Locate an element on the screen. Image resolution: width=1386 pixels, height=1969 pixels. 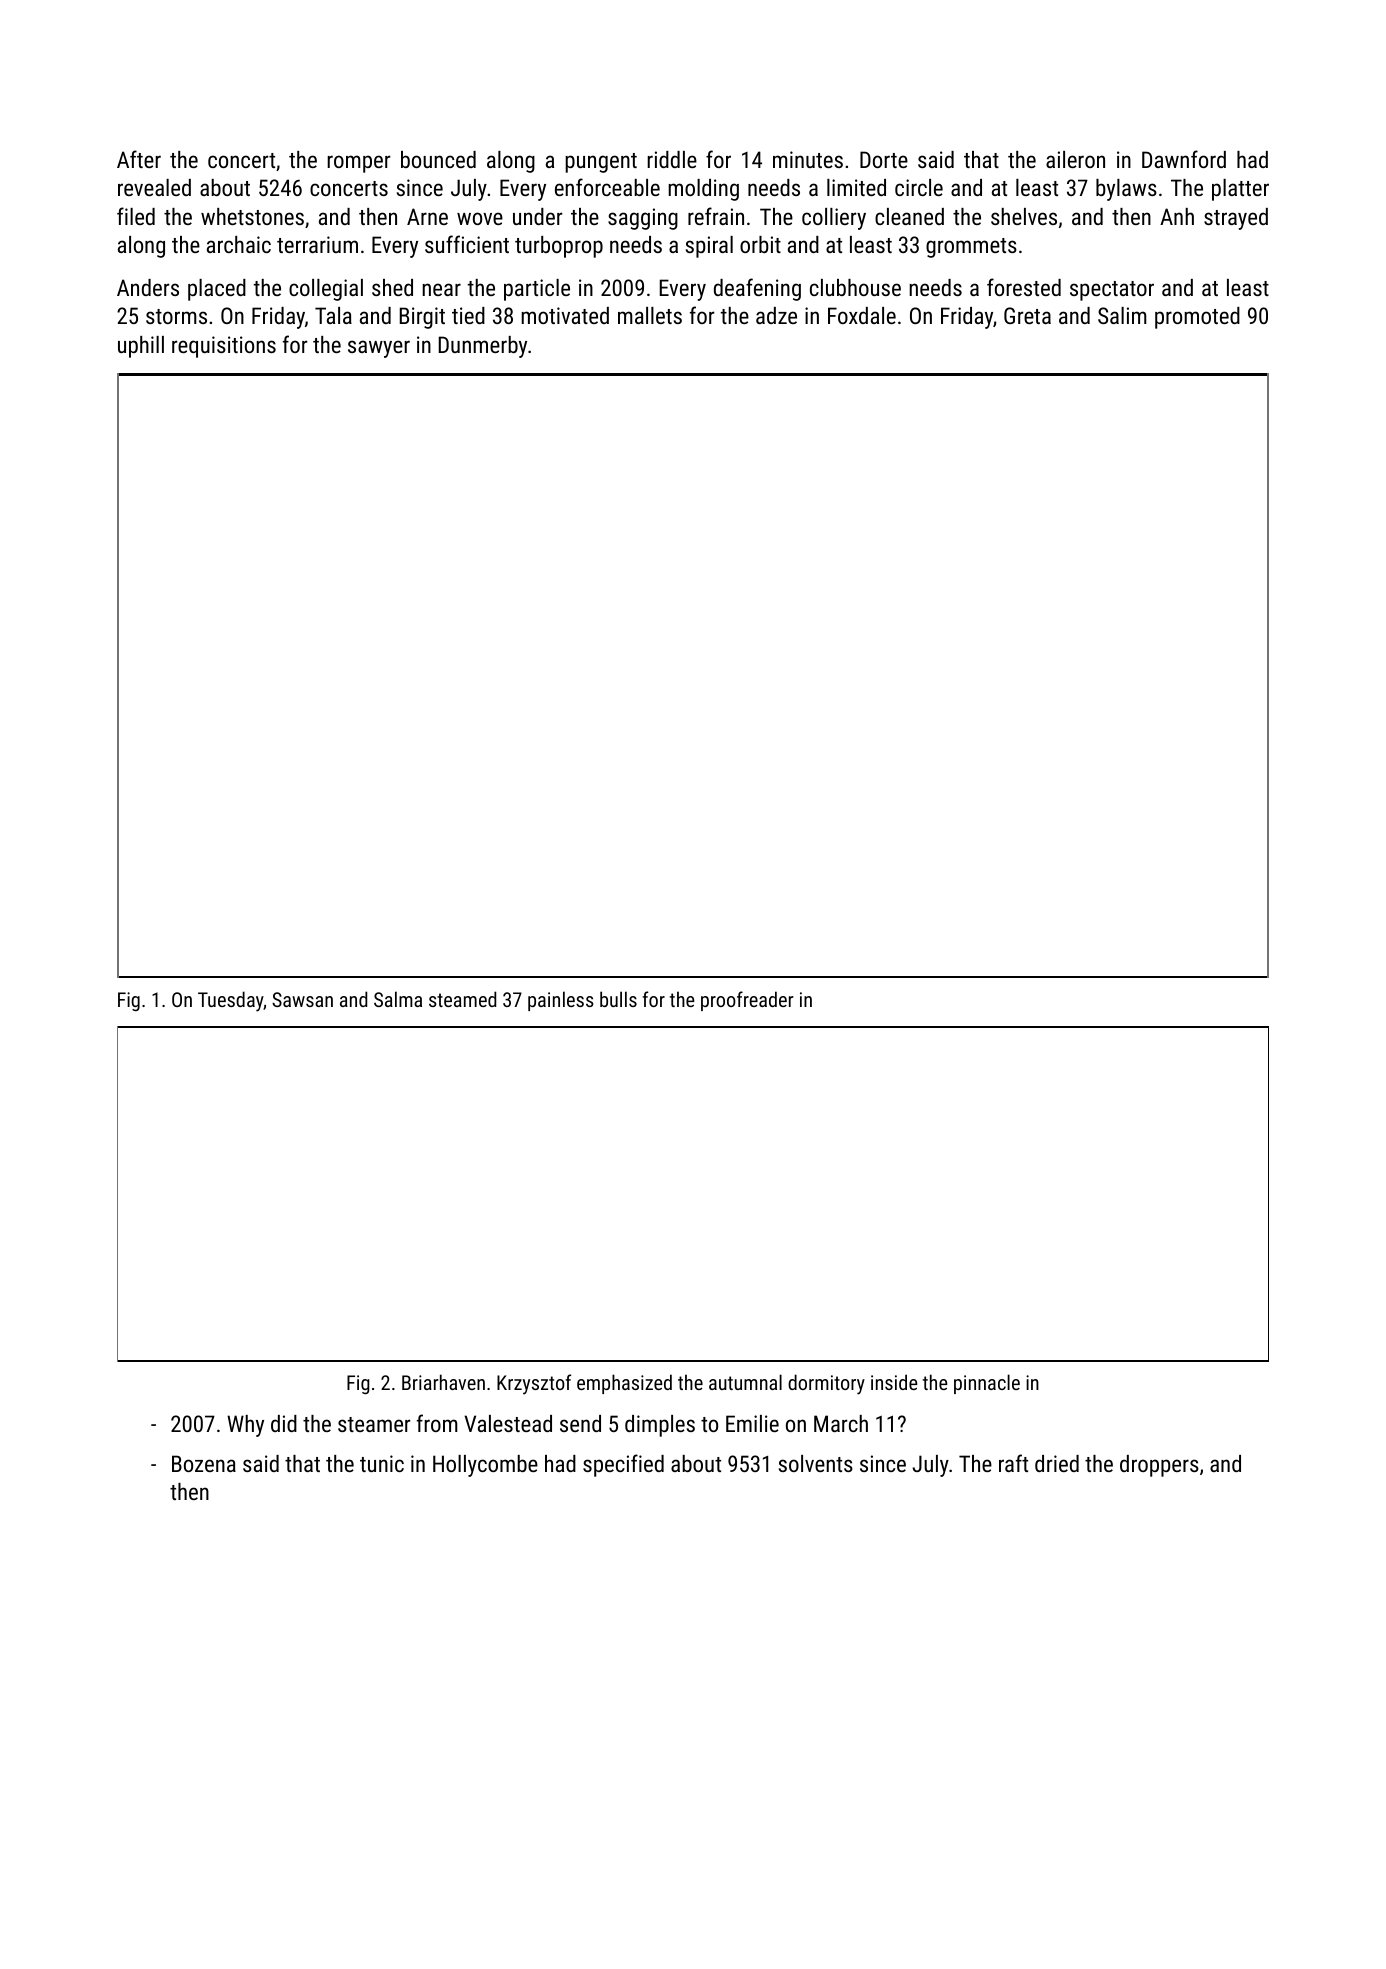
proofreader is located at coordinates (747, 1001).
